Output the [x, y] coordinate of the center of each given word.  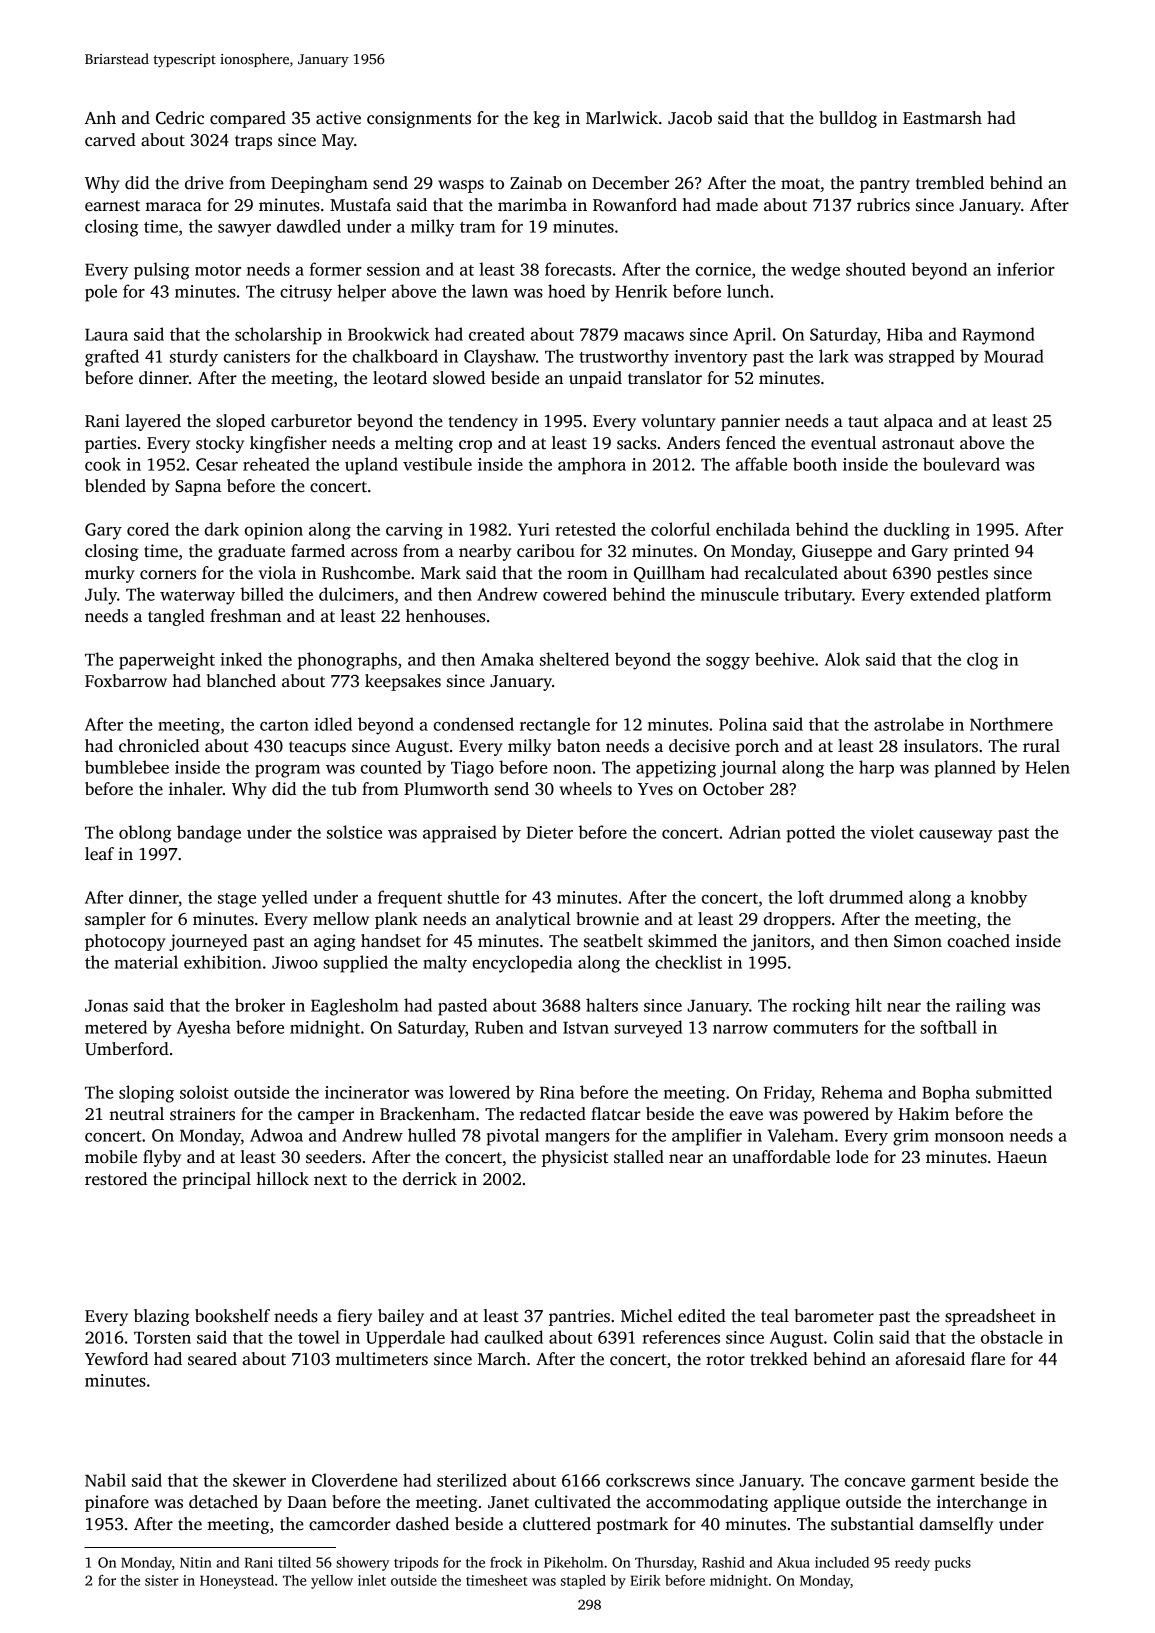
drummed [866, 897]
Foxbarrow [126, 681]
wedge [815, 271]
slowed [459, 378]
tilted [294, 1562]
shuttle [473, 897]
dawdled [309, 226]
